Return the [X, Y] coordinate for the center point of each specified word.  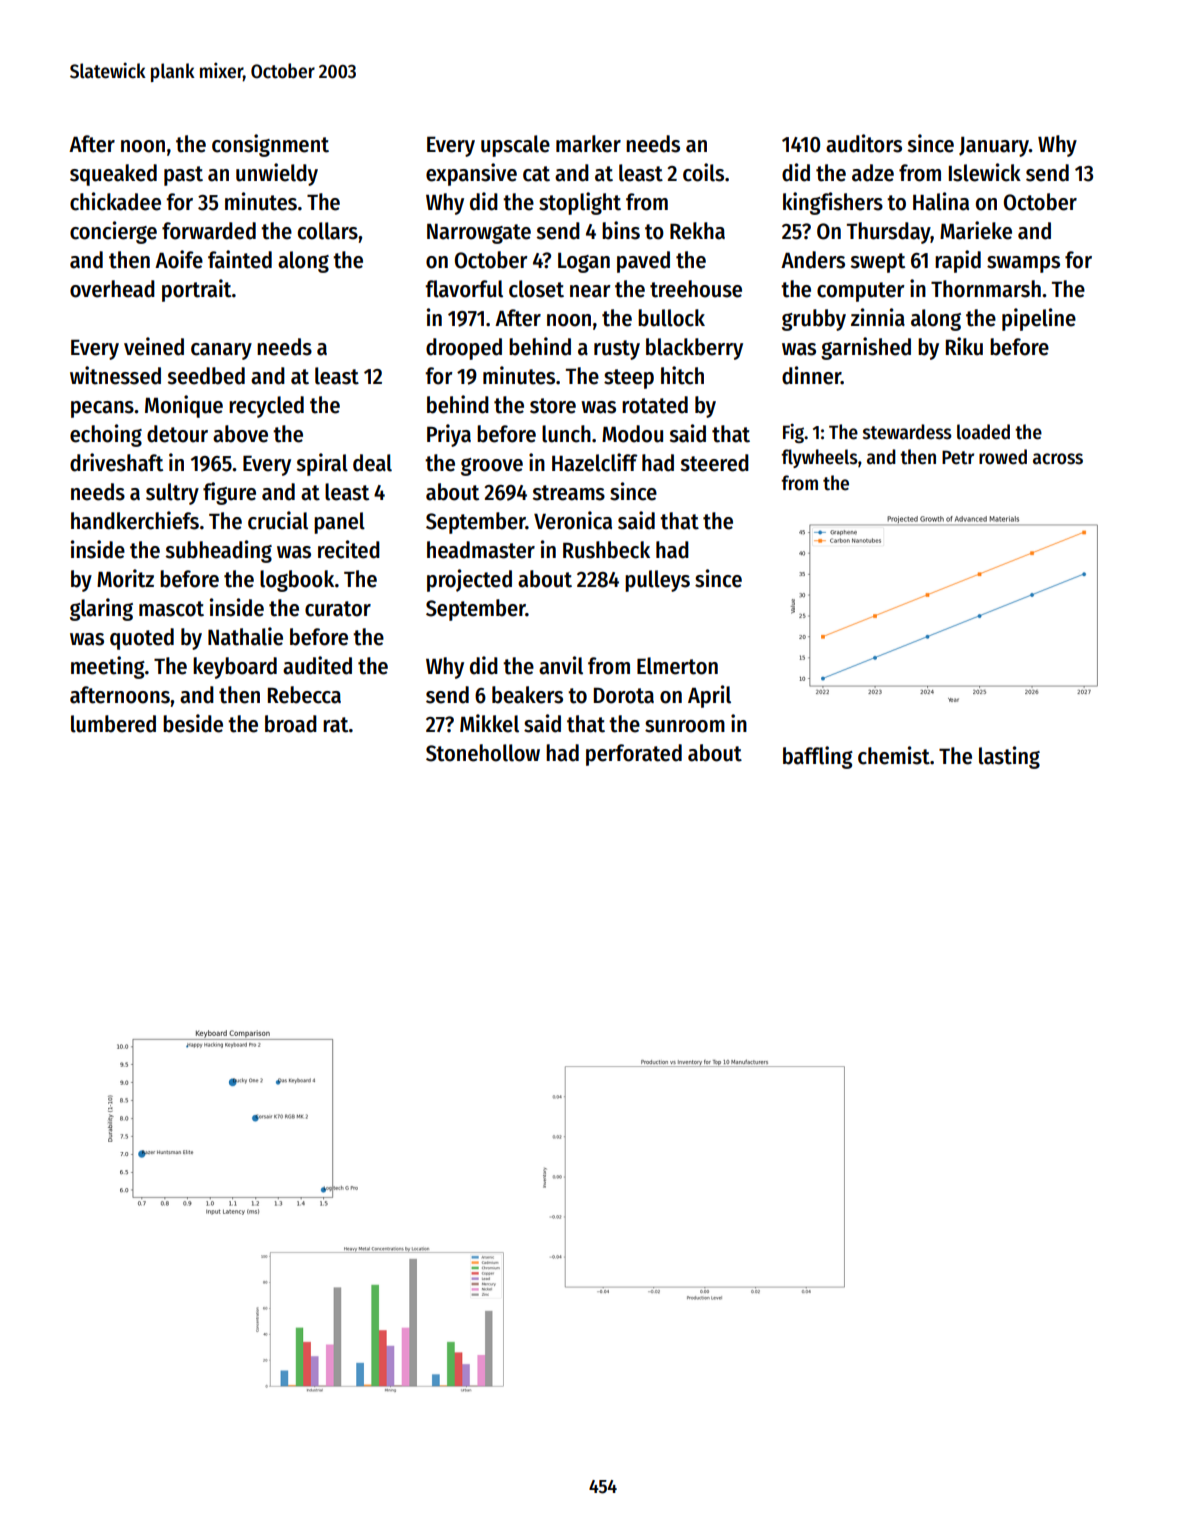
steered [714, 463]
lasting [1009, 757]
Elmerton [677, 666]
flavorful [464, 289]
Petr [958, 457]
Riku [964, 346]
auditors [864, 143]
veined [154, 346]
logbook [297, 581]
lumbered [113, 724]
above [240, 434]
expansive [471, 174]
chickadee [115, 201]
